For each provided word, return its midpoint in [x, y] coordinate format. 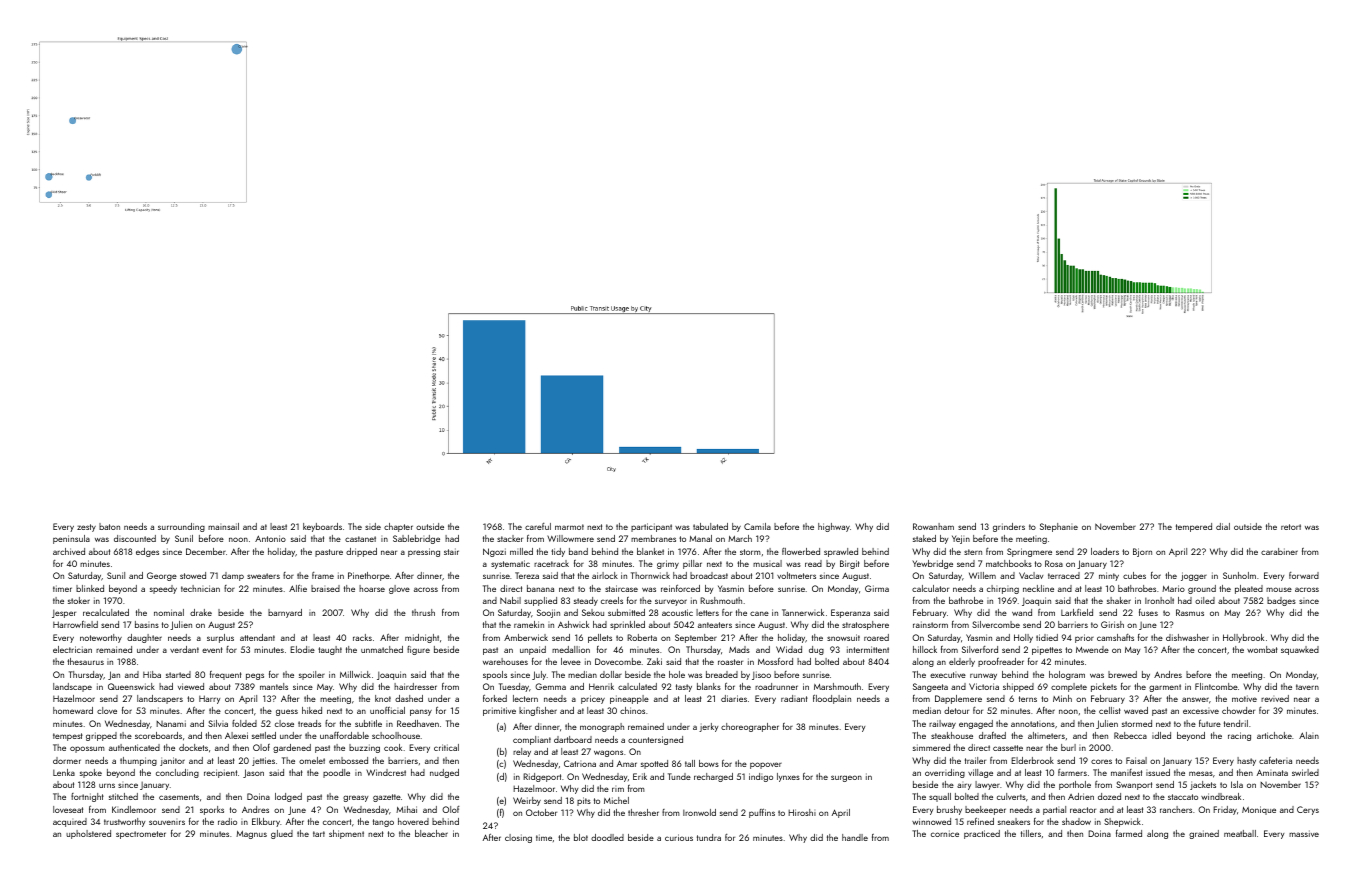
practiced [982, 834]
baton [109, 526]
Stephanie [1059, 527]
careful [538, 526]
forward [1304, 575]
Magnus [251, 835]
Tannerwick [803, 612]
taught [330, 650]
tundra [709, 837]
